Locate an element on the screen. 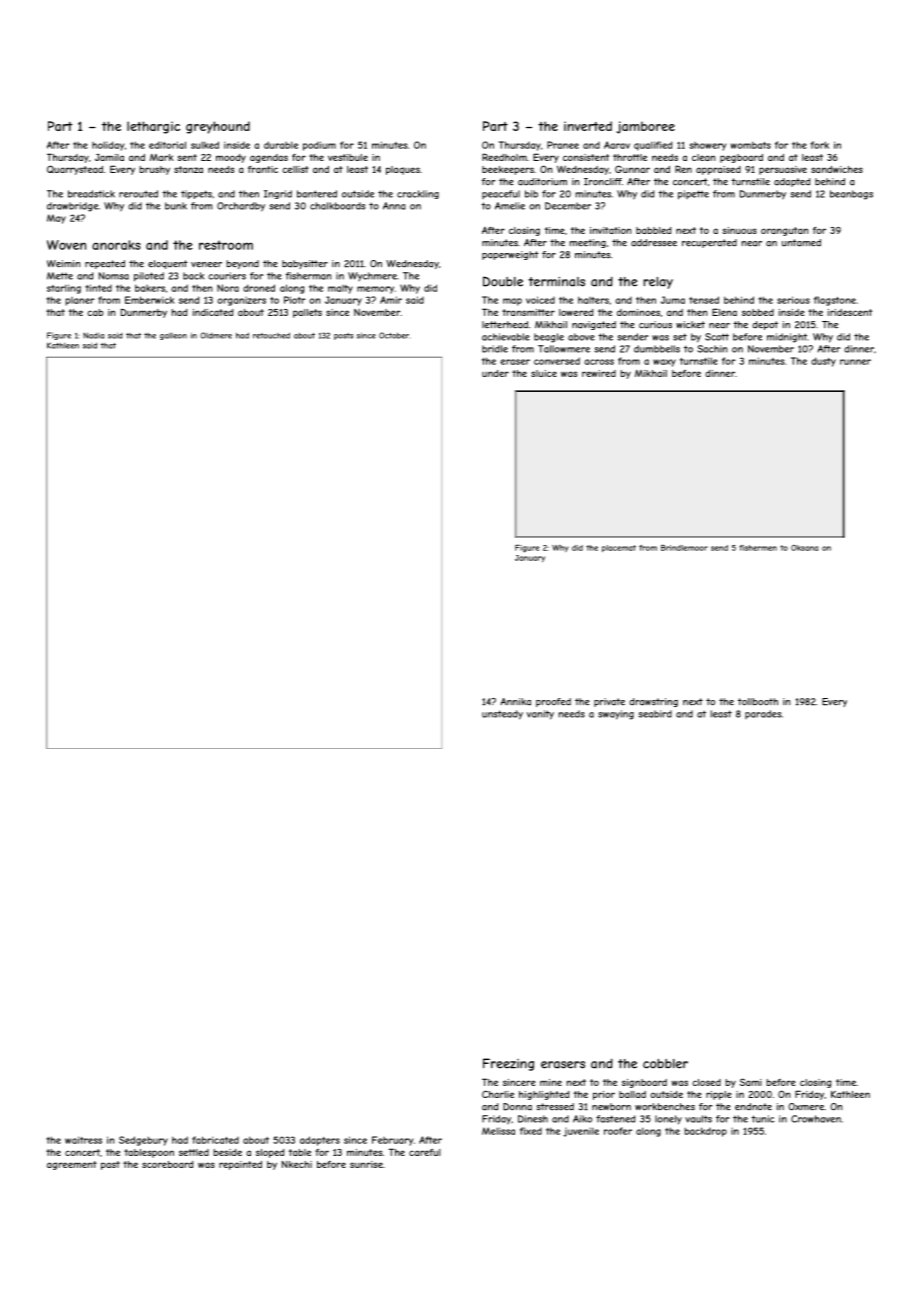 This screenshot has width=924, height=1308. agreement is located at coordinates (72, 1165).
